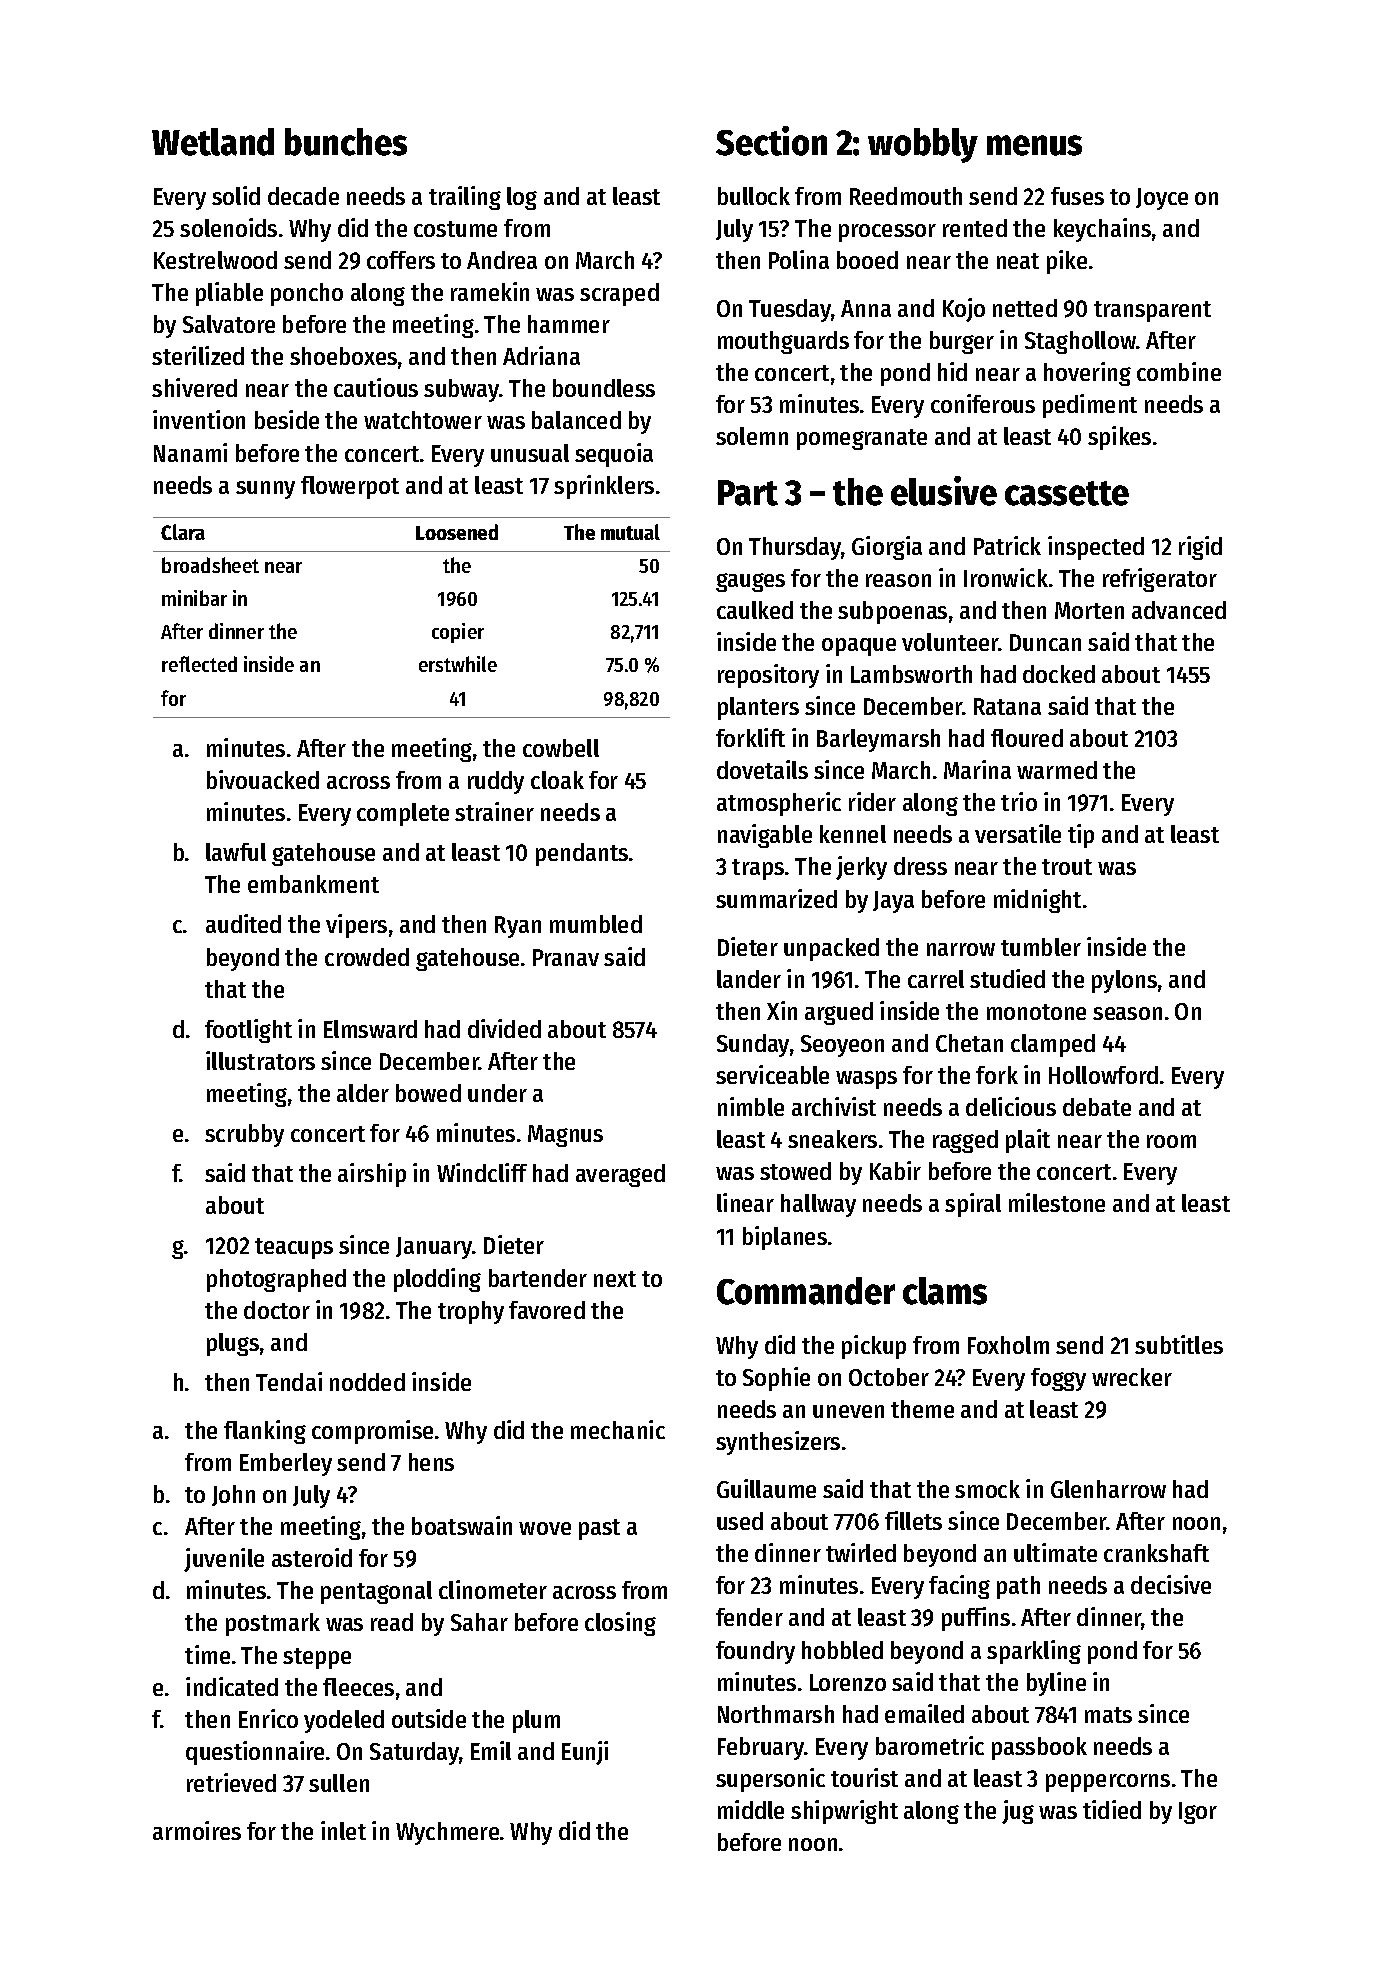  What do you see at coordinates (1034, 145) in the image?
I see `menus` at bounding box center [1034, 145].
